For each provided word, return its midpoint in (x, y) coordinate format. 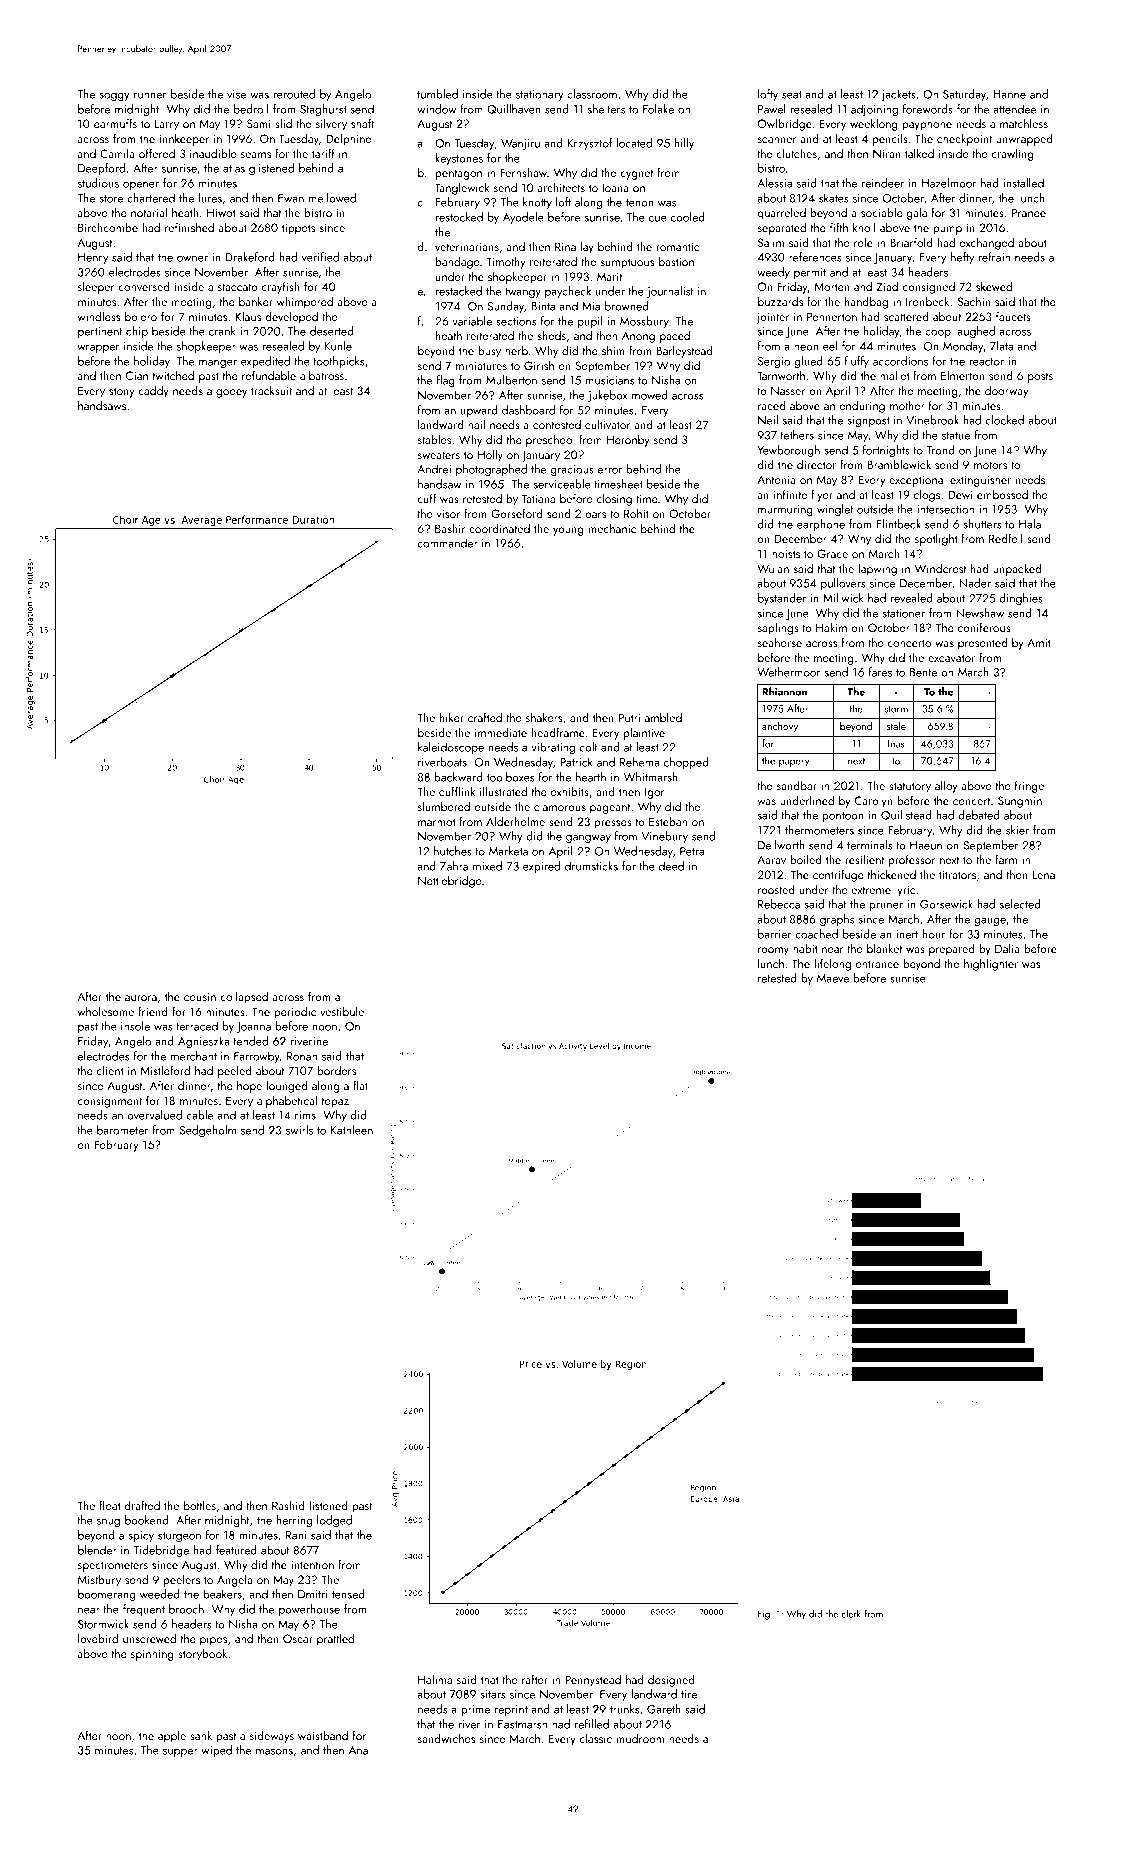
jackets (898, 95)
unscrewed (149, 1638)
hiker (452, 717)
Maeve (833, 978)
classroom (592, 94)
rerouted (294, 94)
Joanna (253, 1027)
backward (458, 777)
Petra (692, 851)
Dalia (1007, 948)
